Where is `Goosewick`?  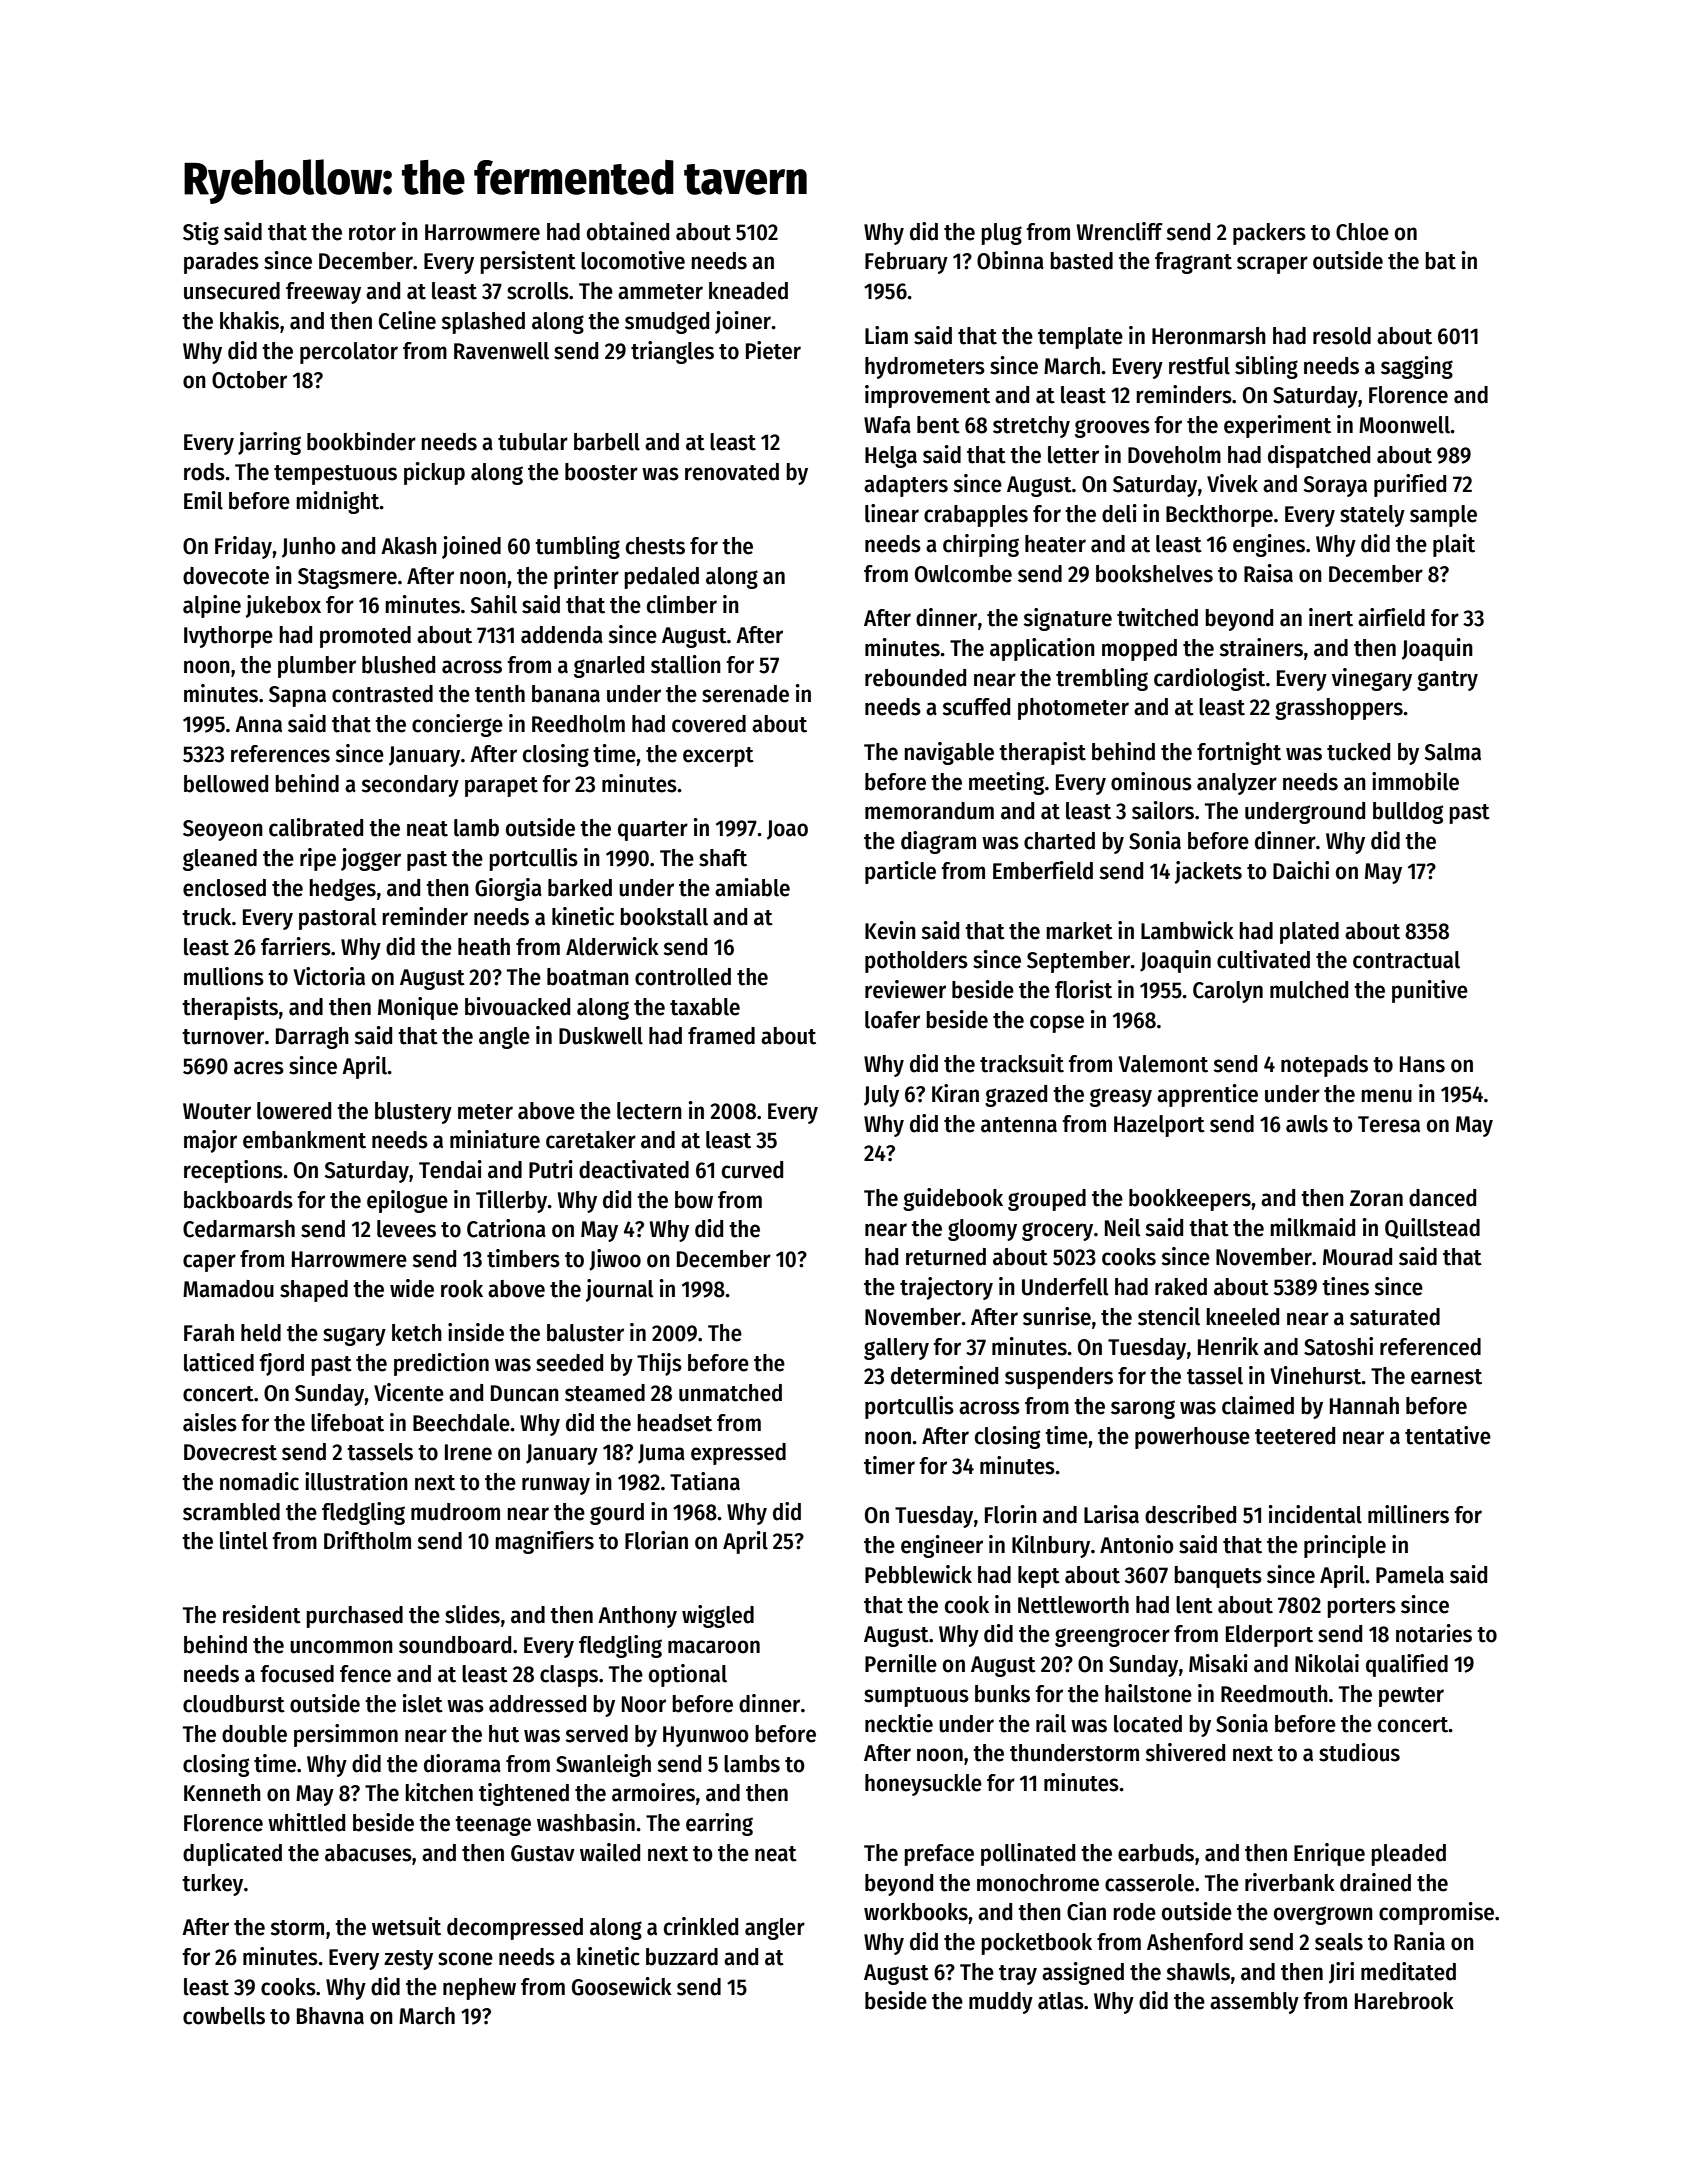 Goosewick is located at coordinates (622, 1986).
